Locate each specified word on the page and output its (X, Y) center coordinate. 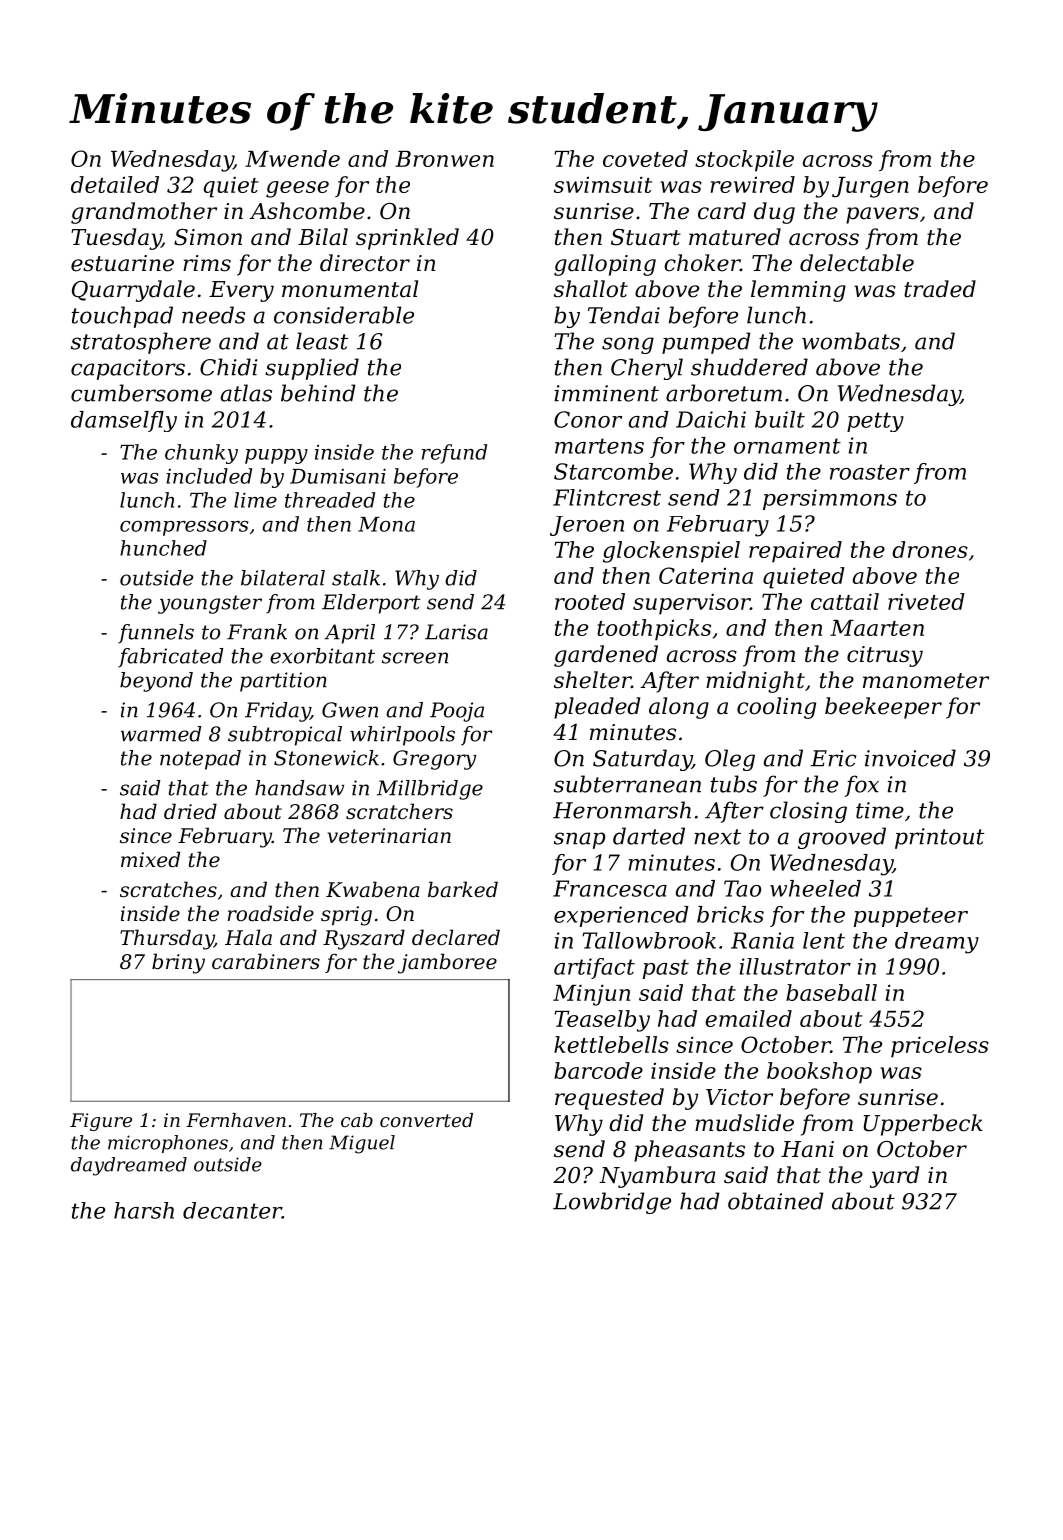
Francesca (610, 888)
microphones (168, 1144)
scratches (168, 889)
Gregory (434, 760)
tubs (734, 784)
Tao (742, 888)
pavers (882, 215)
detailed (115, 184)
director (365, 263)
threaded (330, 500)
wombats (851, 341)
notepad (200, 760)
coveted (645, 158)
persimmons (830, 499)
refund (454, 454)
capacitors (128, 369)
